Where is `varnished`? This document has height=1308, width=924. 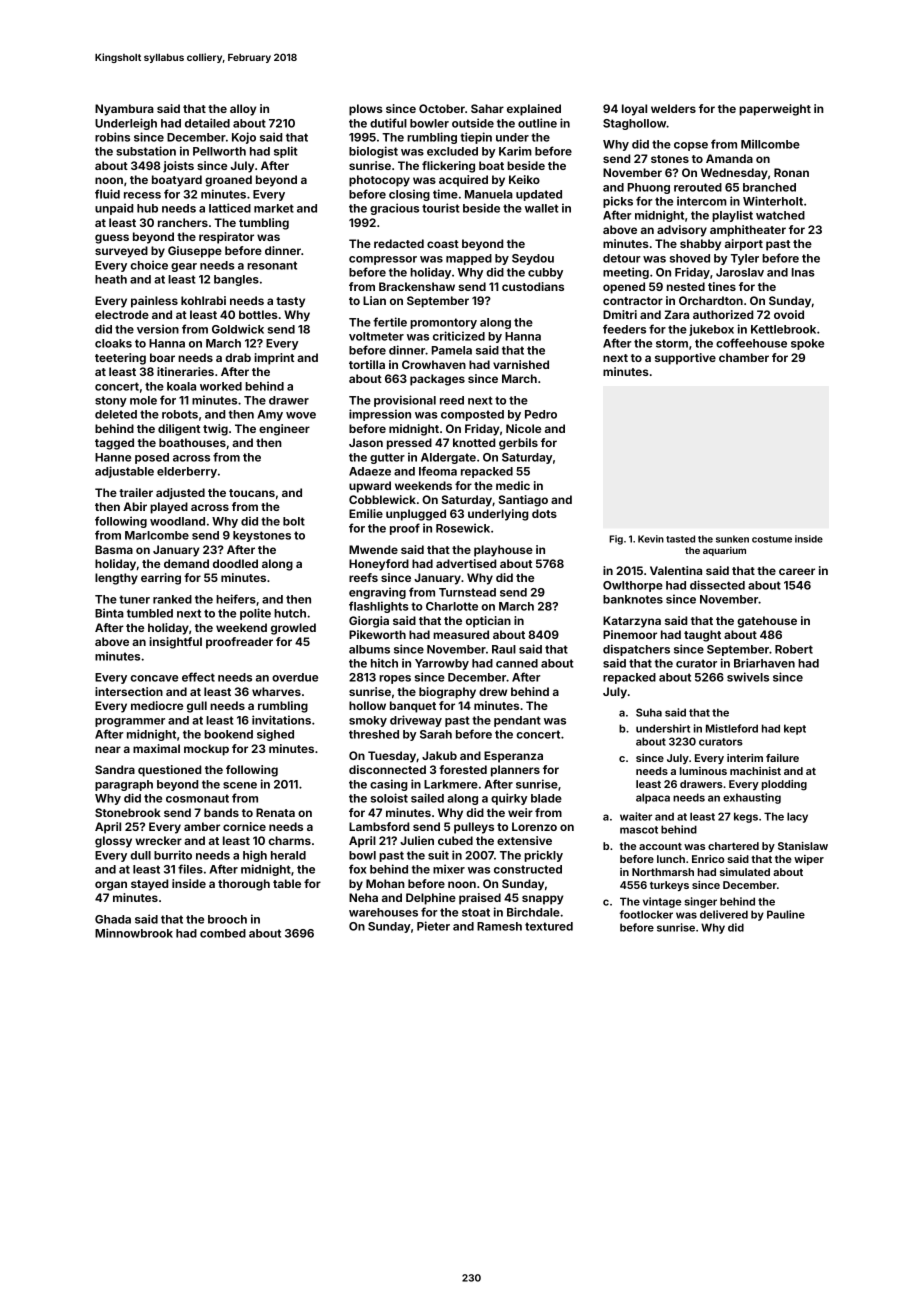
varnished is located at coordinates (521, 364).
